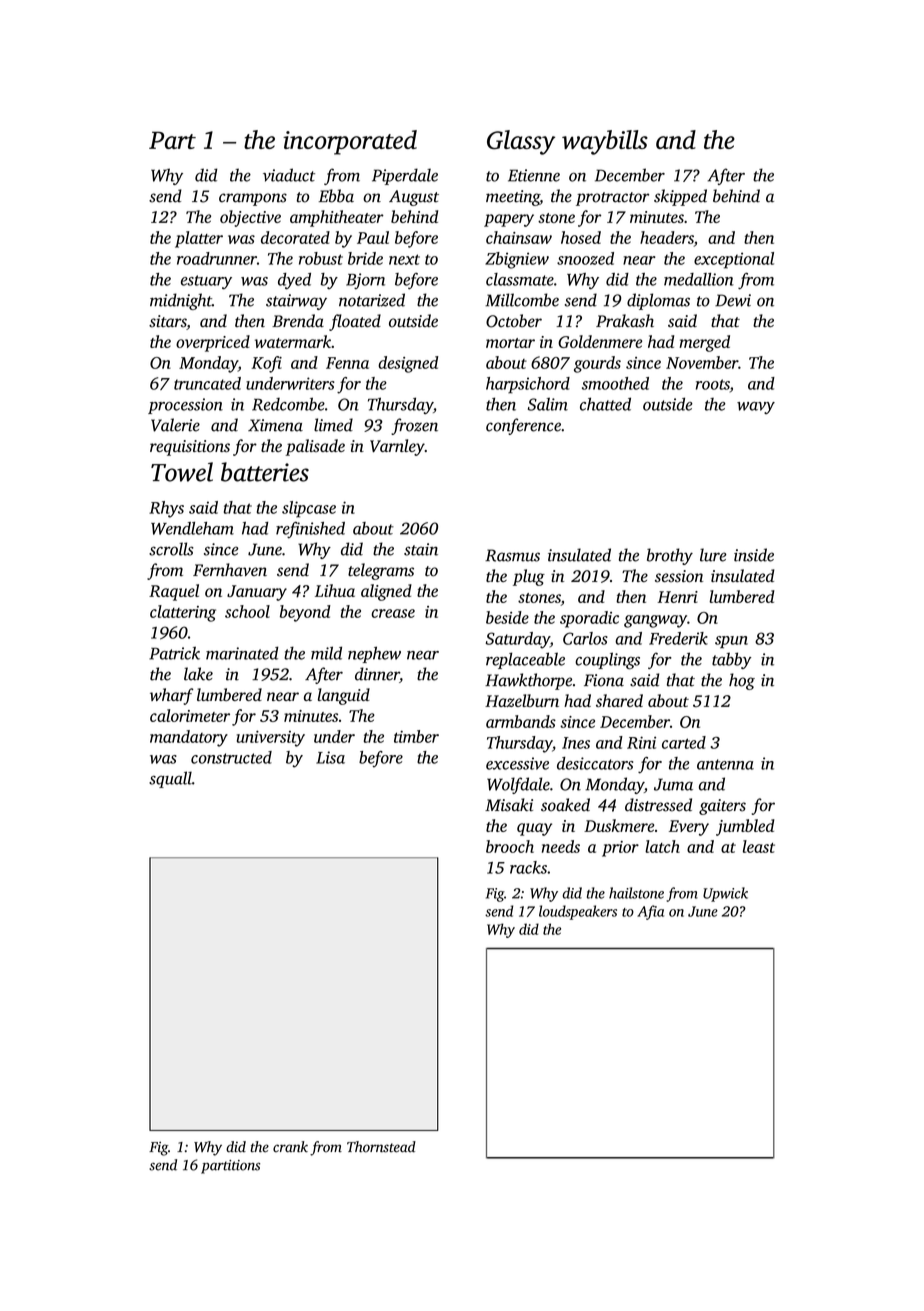 The image size is (924, 1311). I want to click on racks, so click(528, 867).
